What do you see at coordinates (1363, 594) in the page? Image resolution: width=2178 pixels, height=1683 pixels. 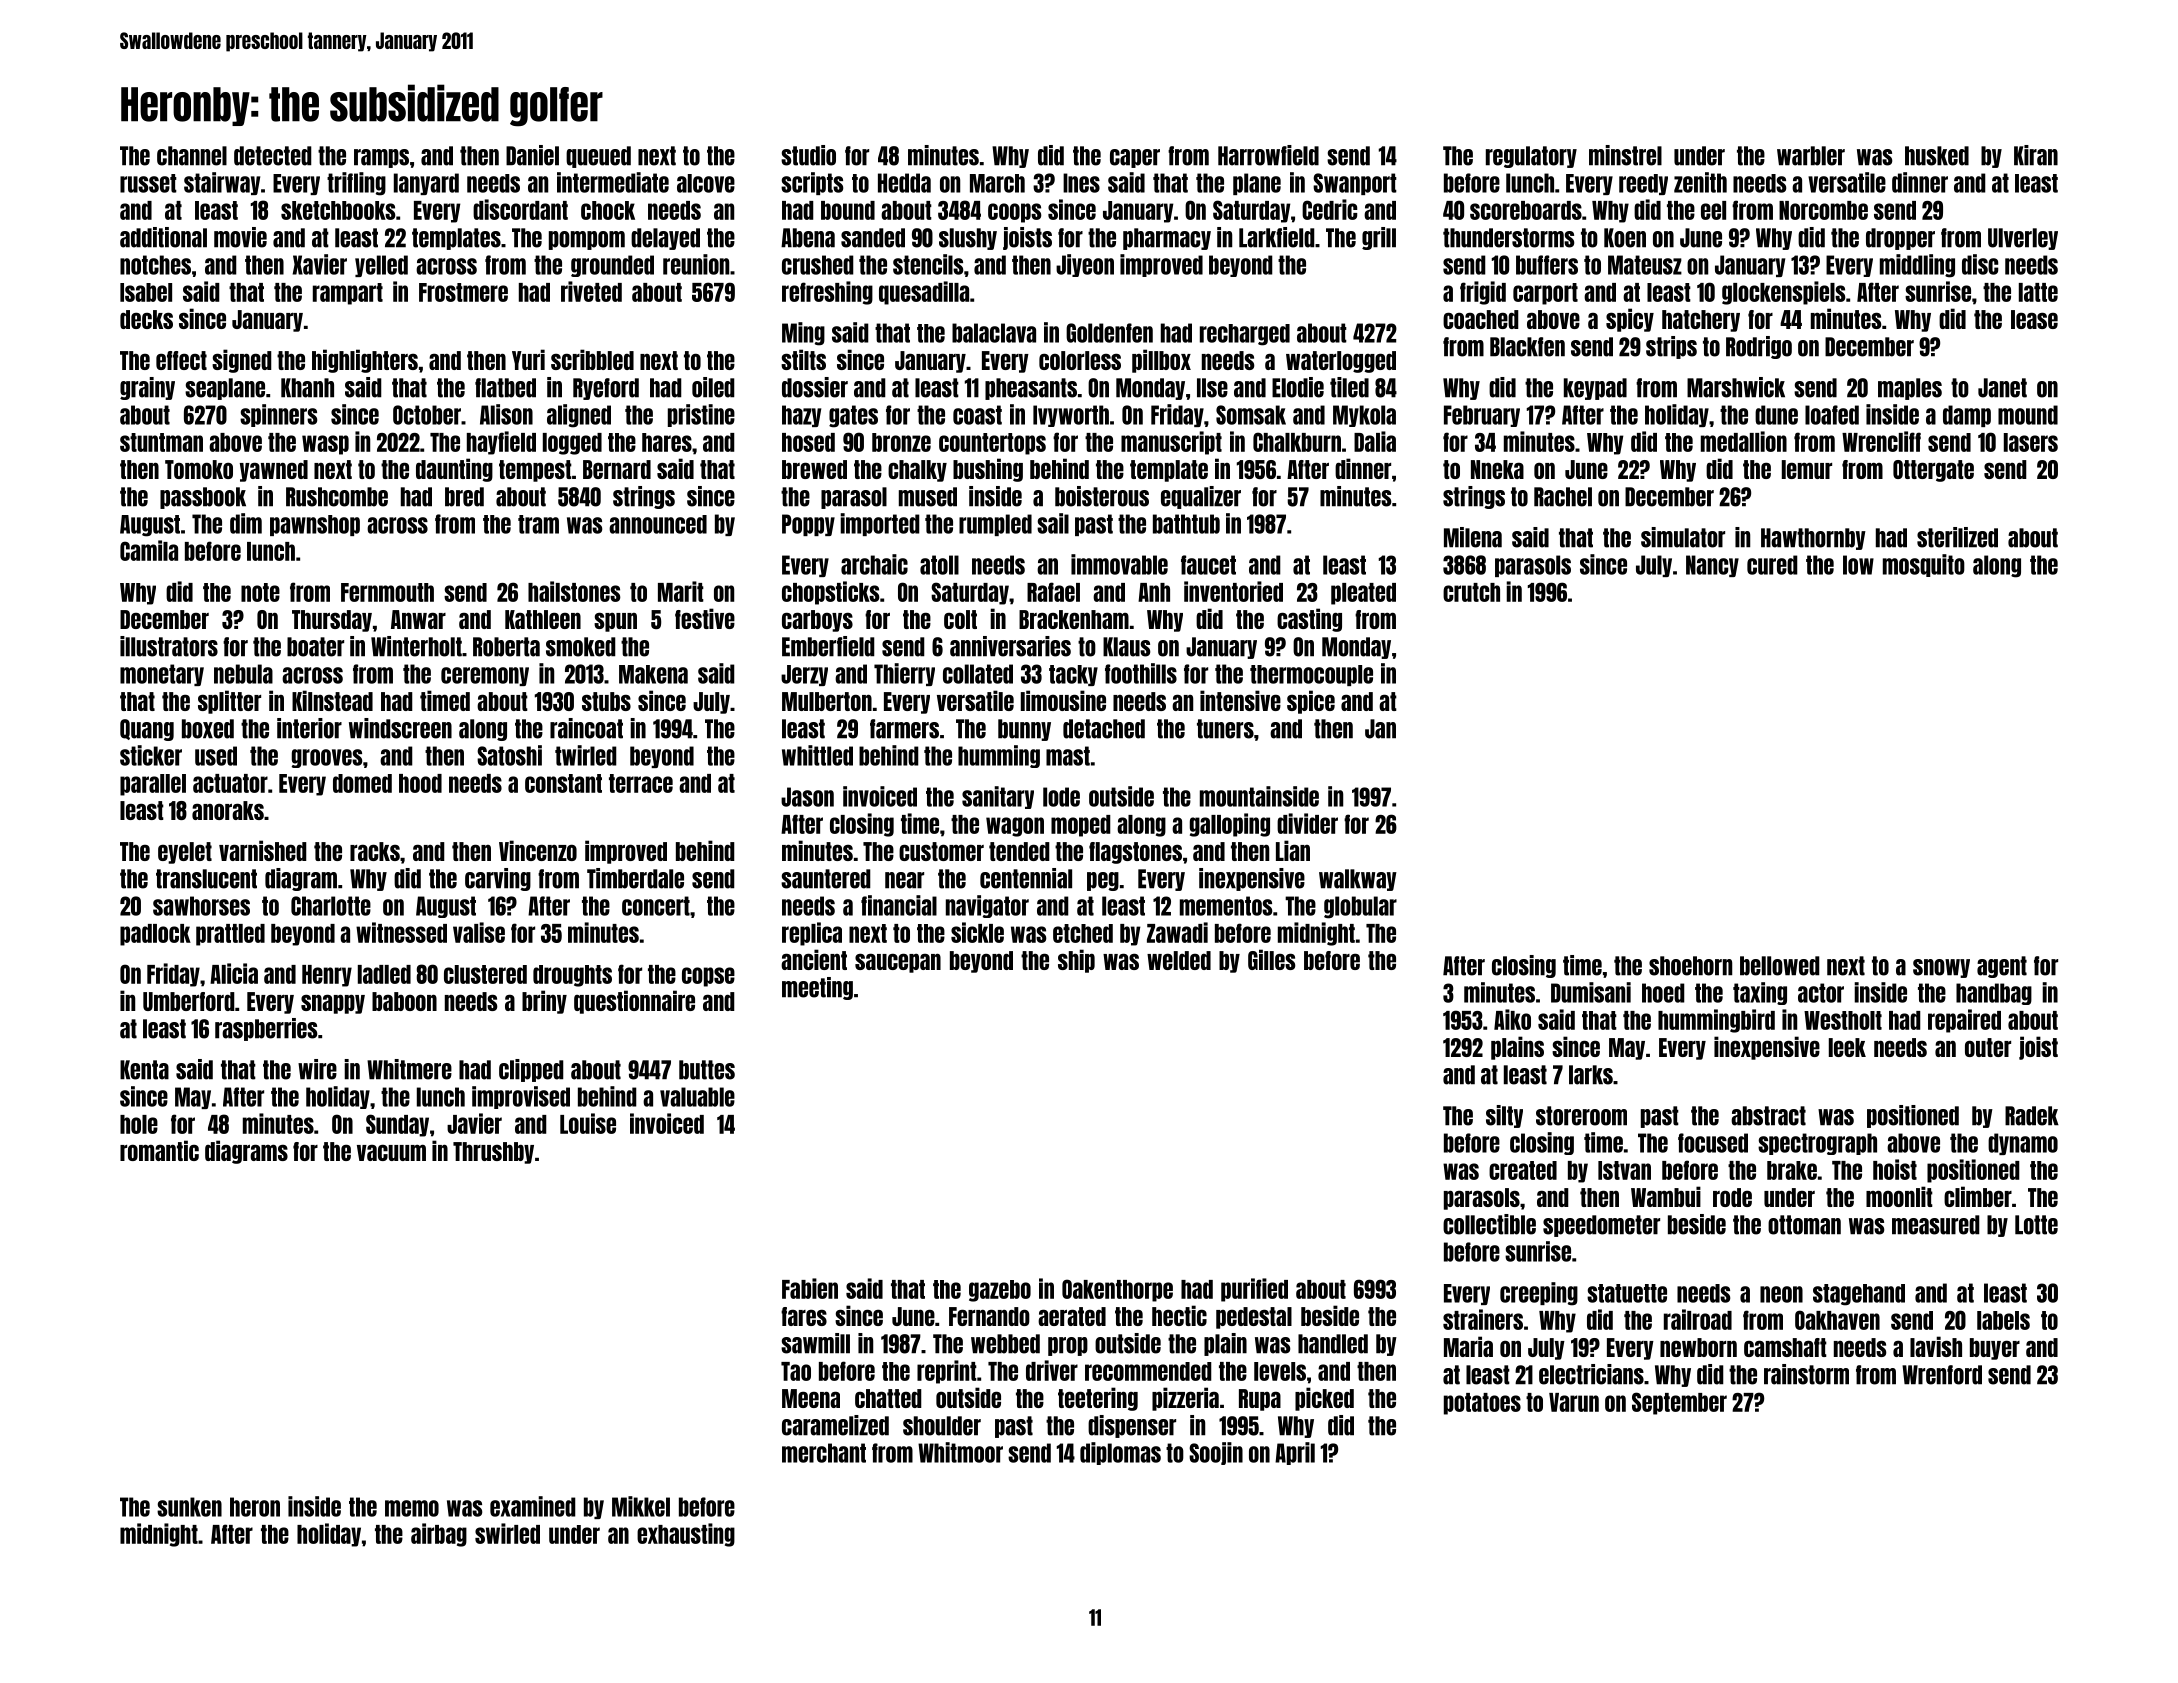 I see `pleated` at bounding box center [1363, 594].
